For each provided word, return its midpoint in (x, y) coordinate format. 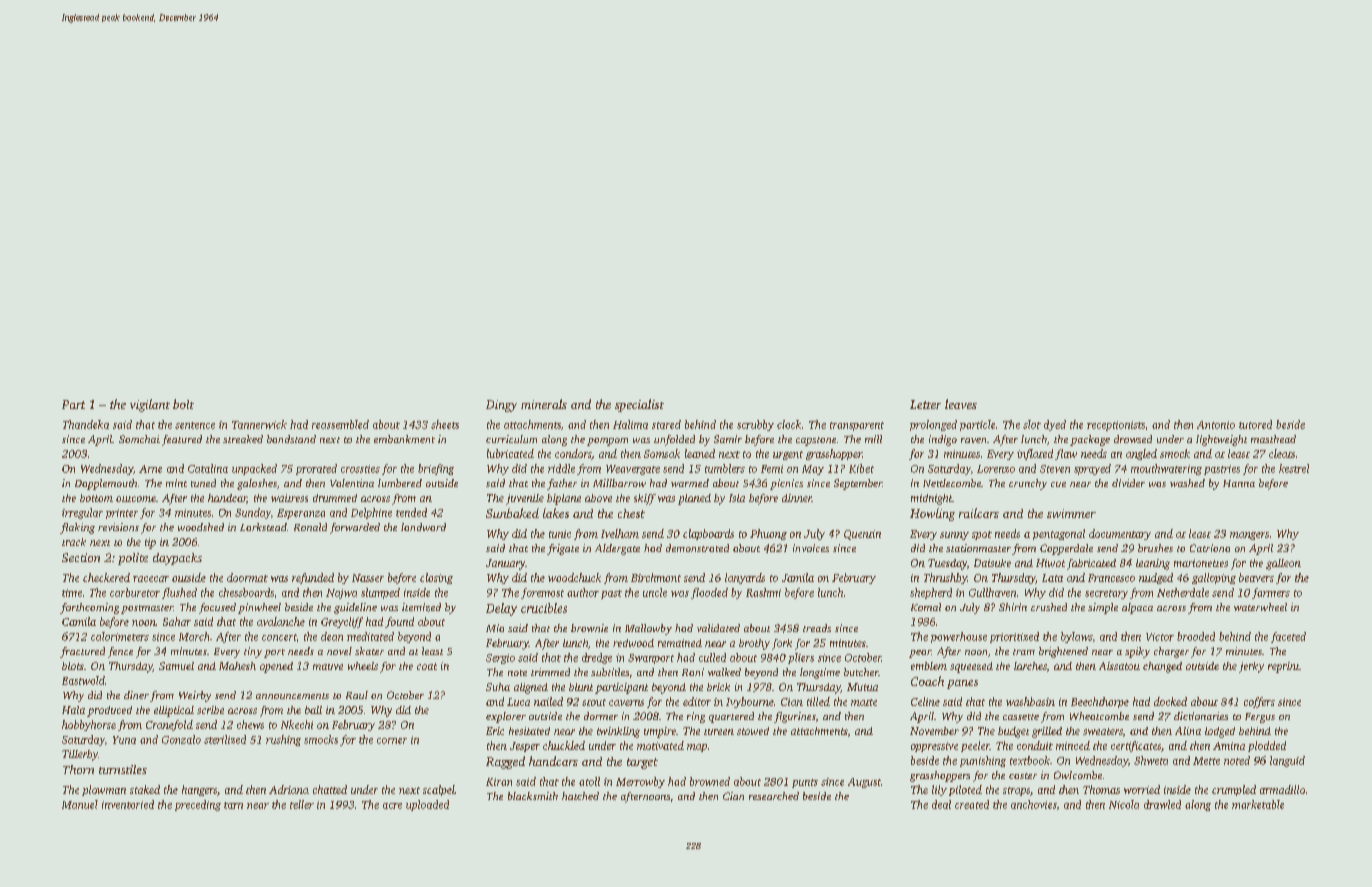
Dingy (501, 406)
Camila (79, 621)
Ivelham (620, 533)
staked (145, 789)
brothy (754, 644)
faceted (1288, 637)
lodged (1220, 732)
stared (666, 424)
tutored (1255, 424)
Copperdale (1066, 549)
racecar (151, 579)
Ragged (505, 762)
